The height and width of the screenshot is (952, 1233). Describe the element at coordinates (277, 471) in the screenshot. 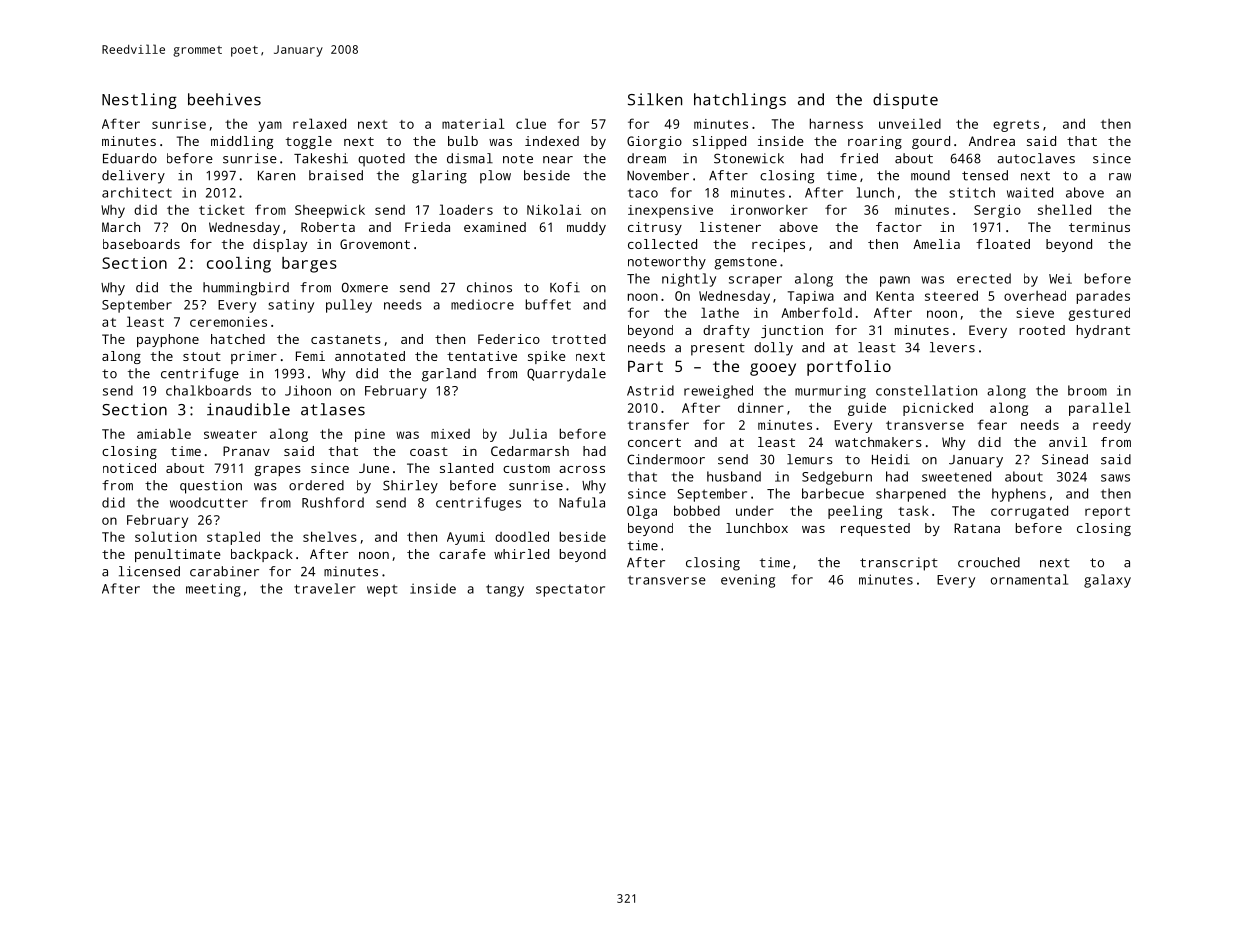

I see `grapes` at that location.
